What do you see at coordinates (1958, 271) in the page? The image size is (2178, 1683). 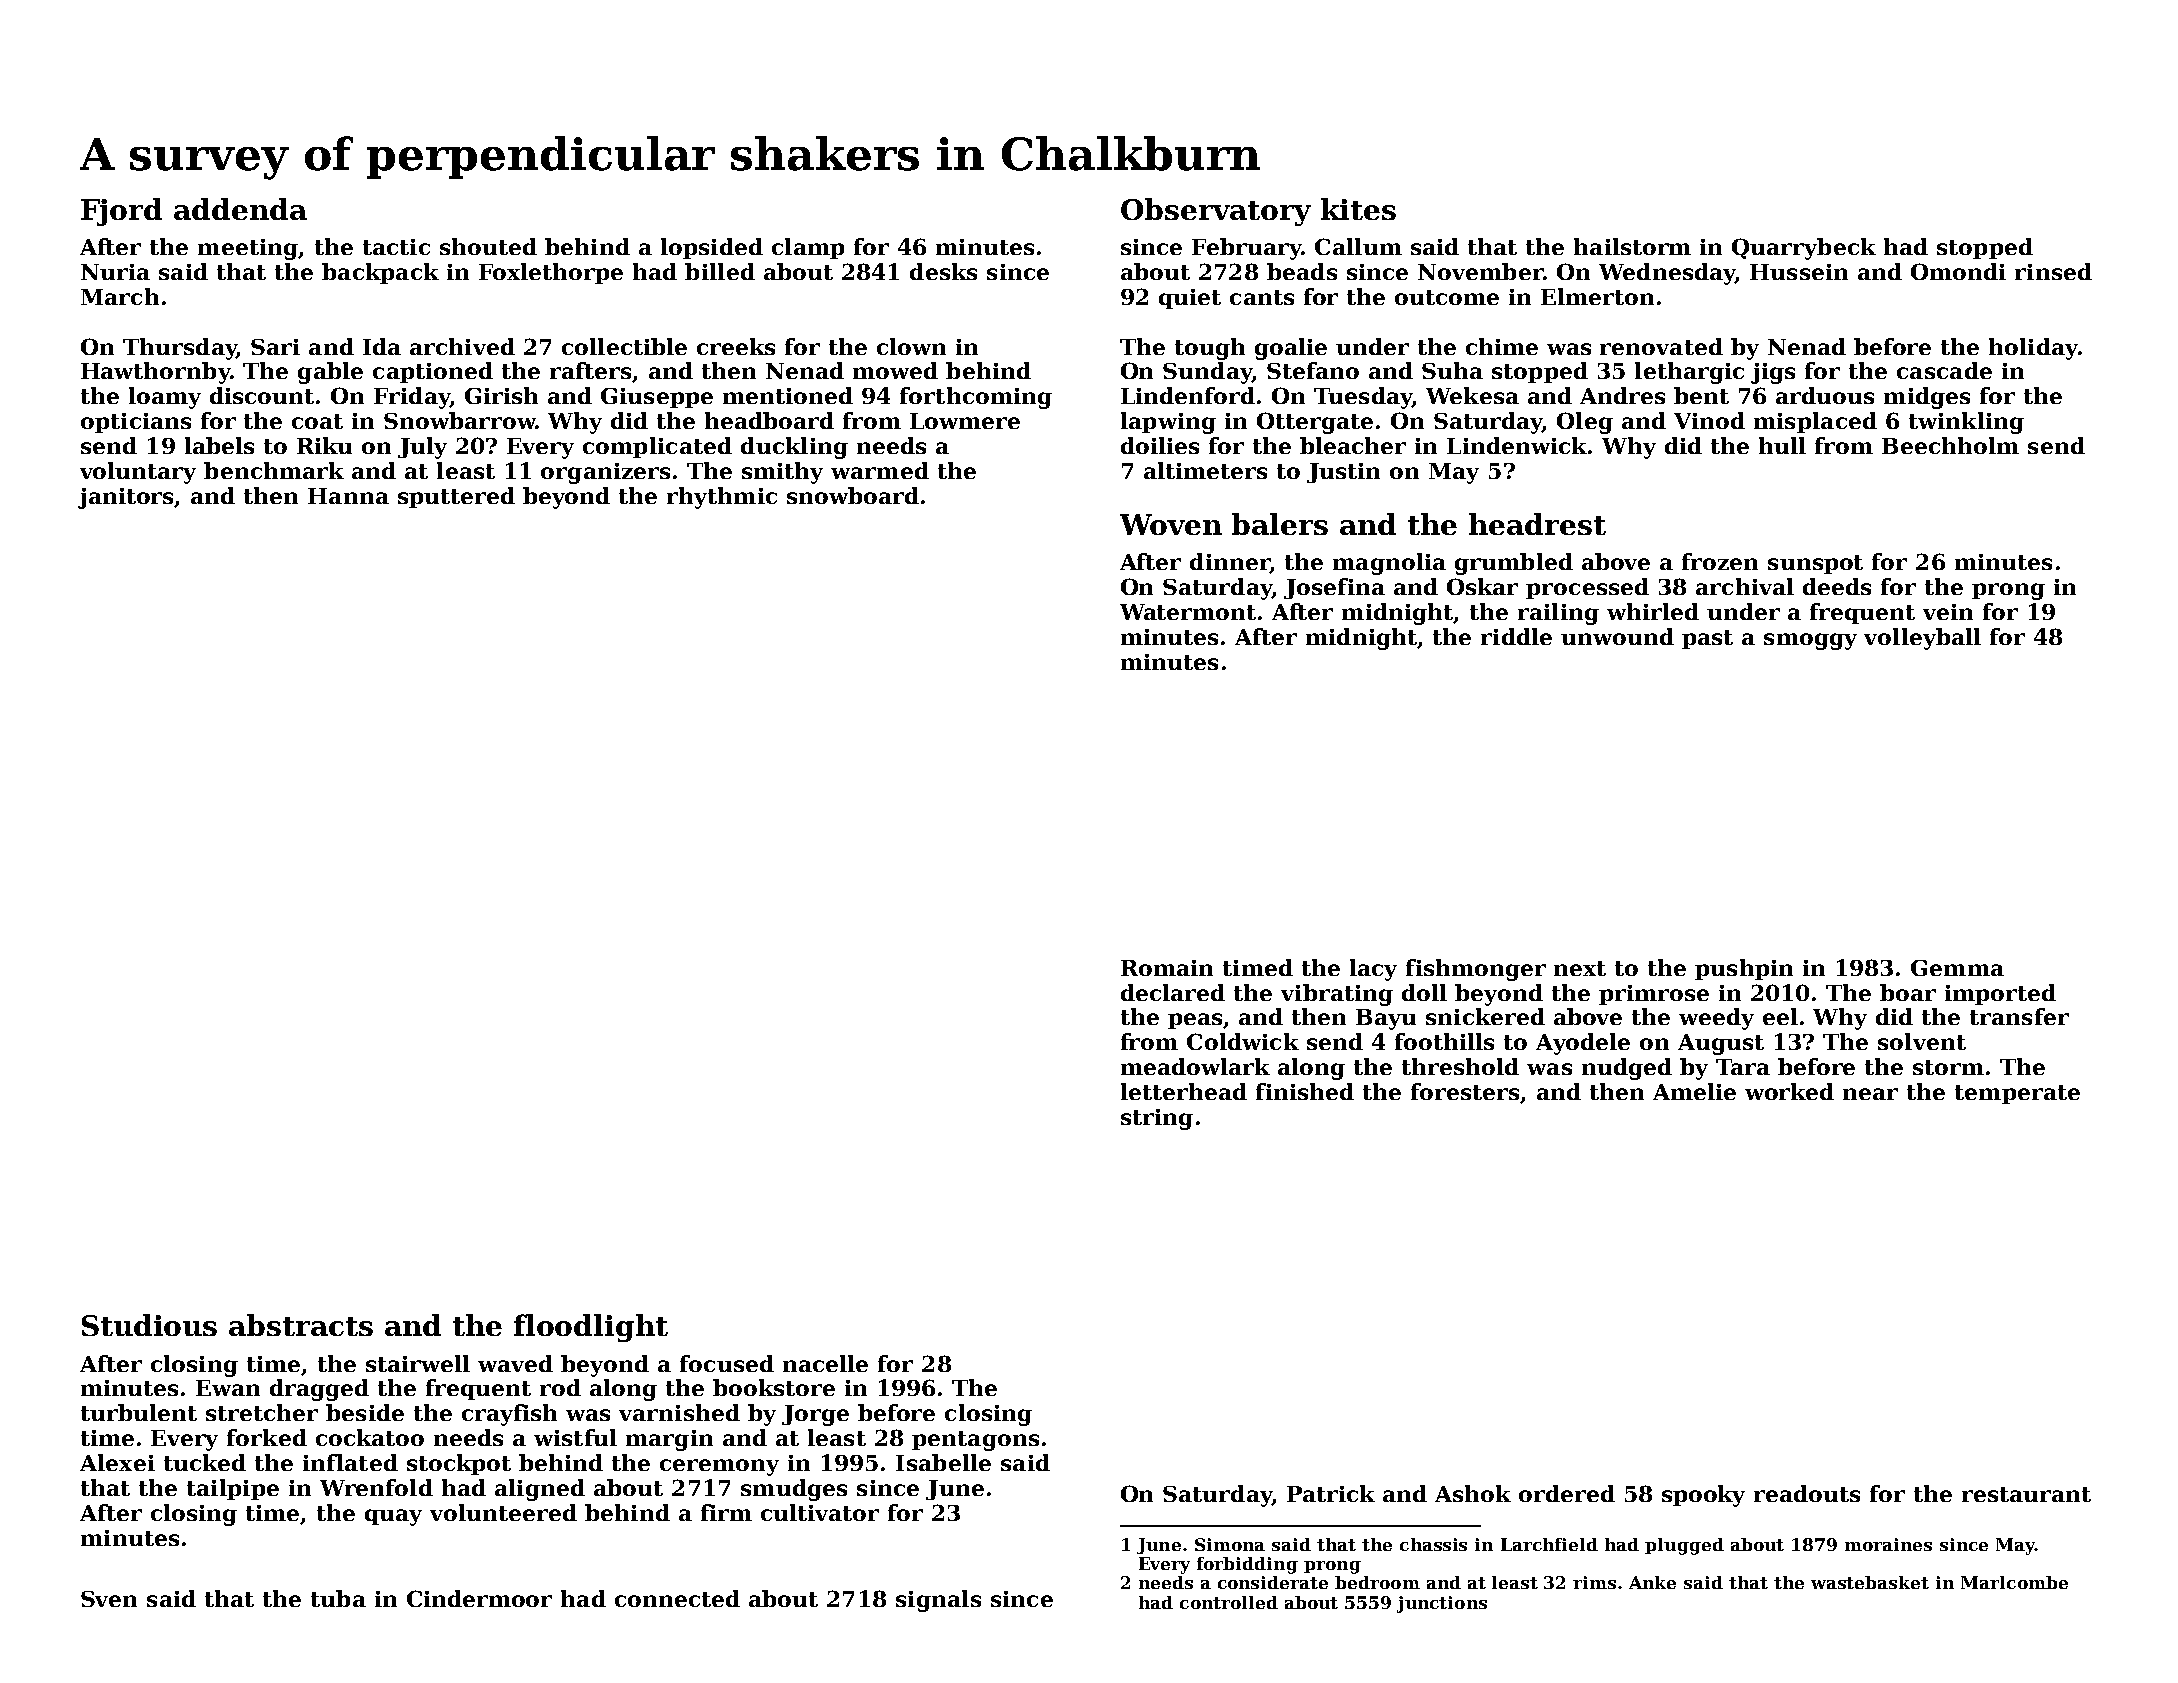 I see `Omondi` at bounding box center [1958, 271].
